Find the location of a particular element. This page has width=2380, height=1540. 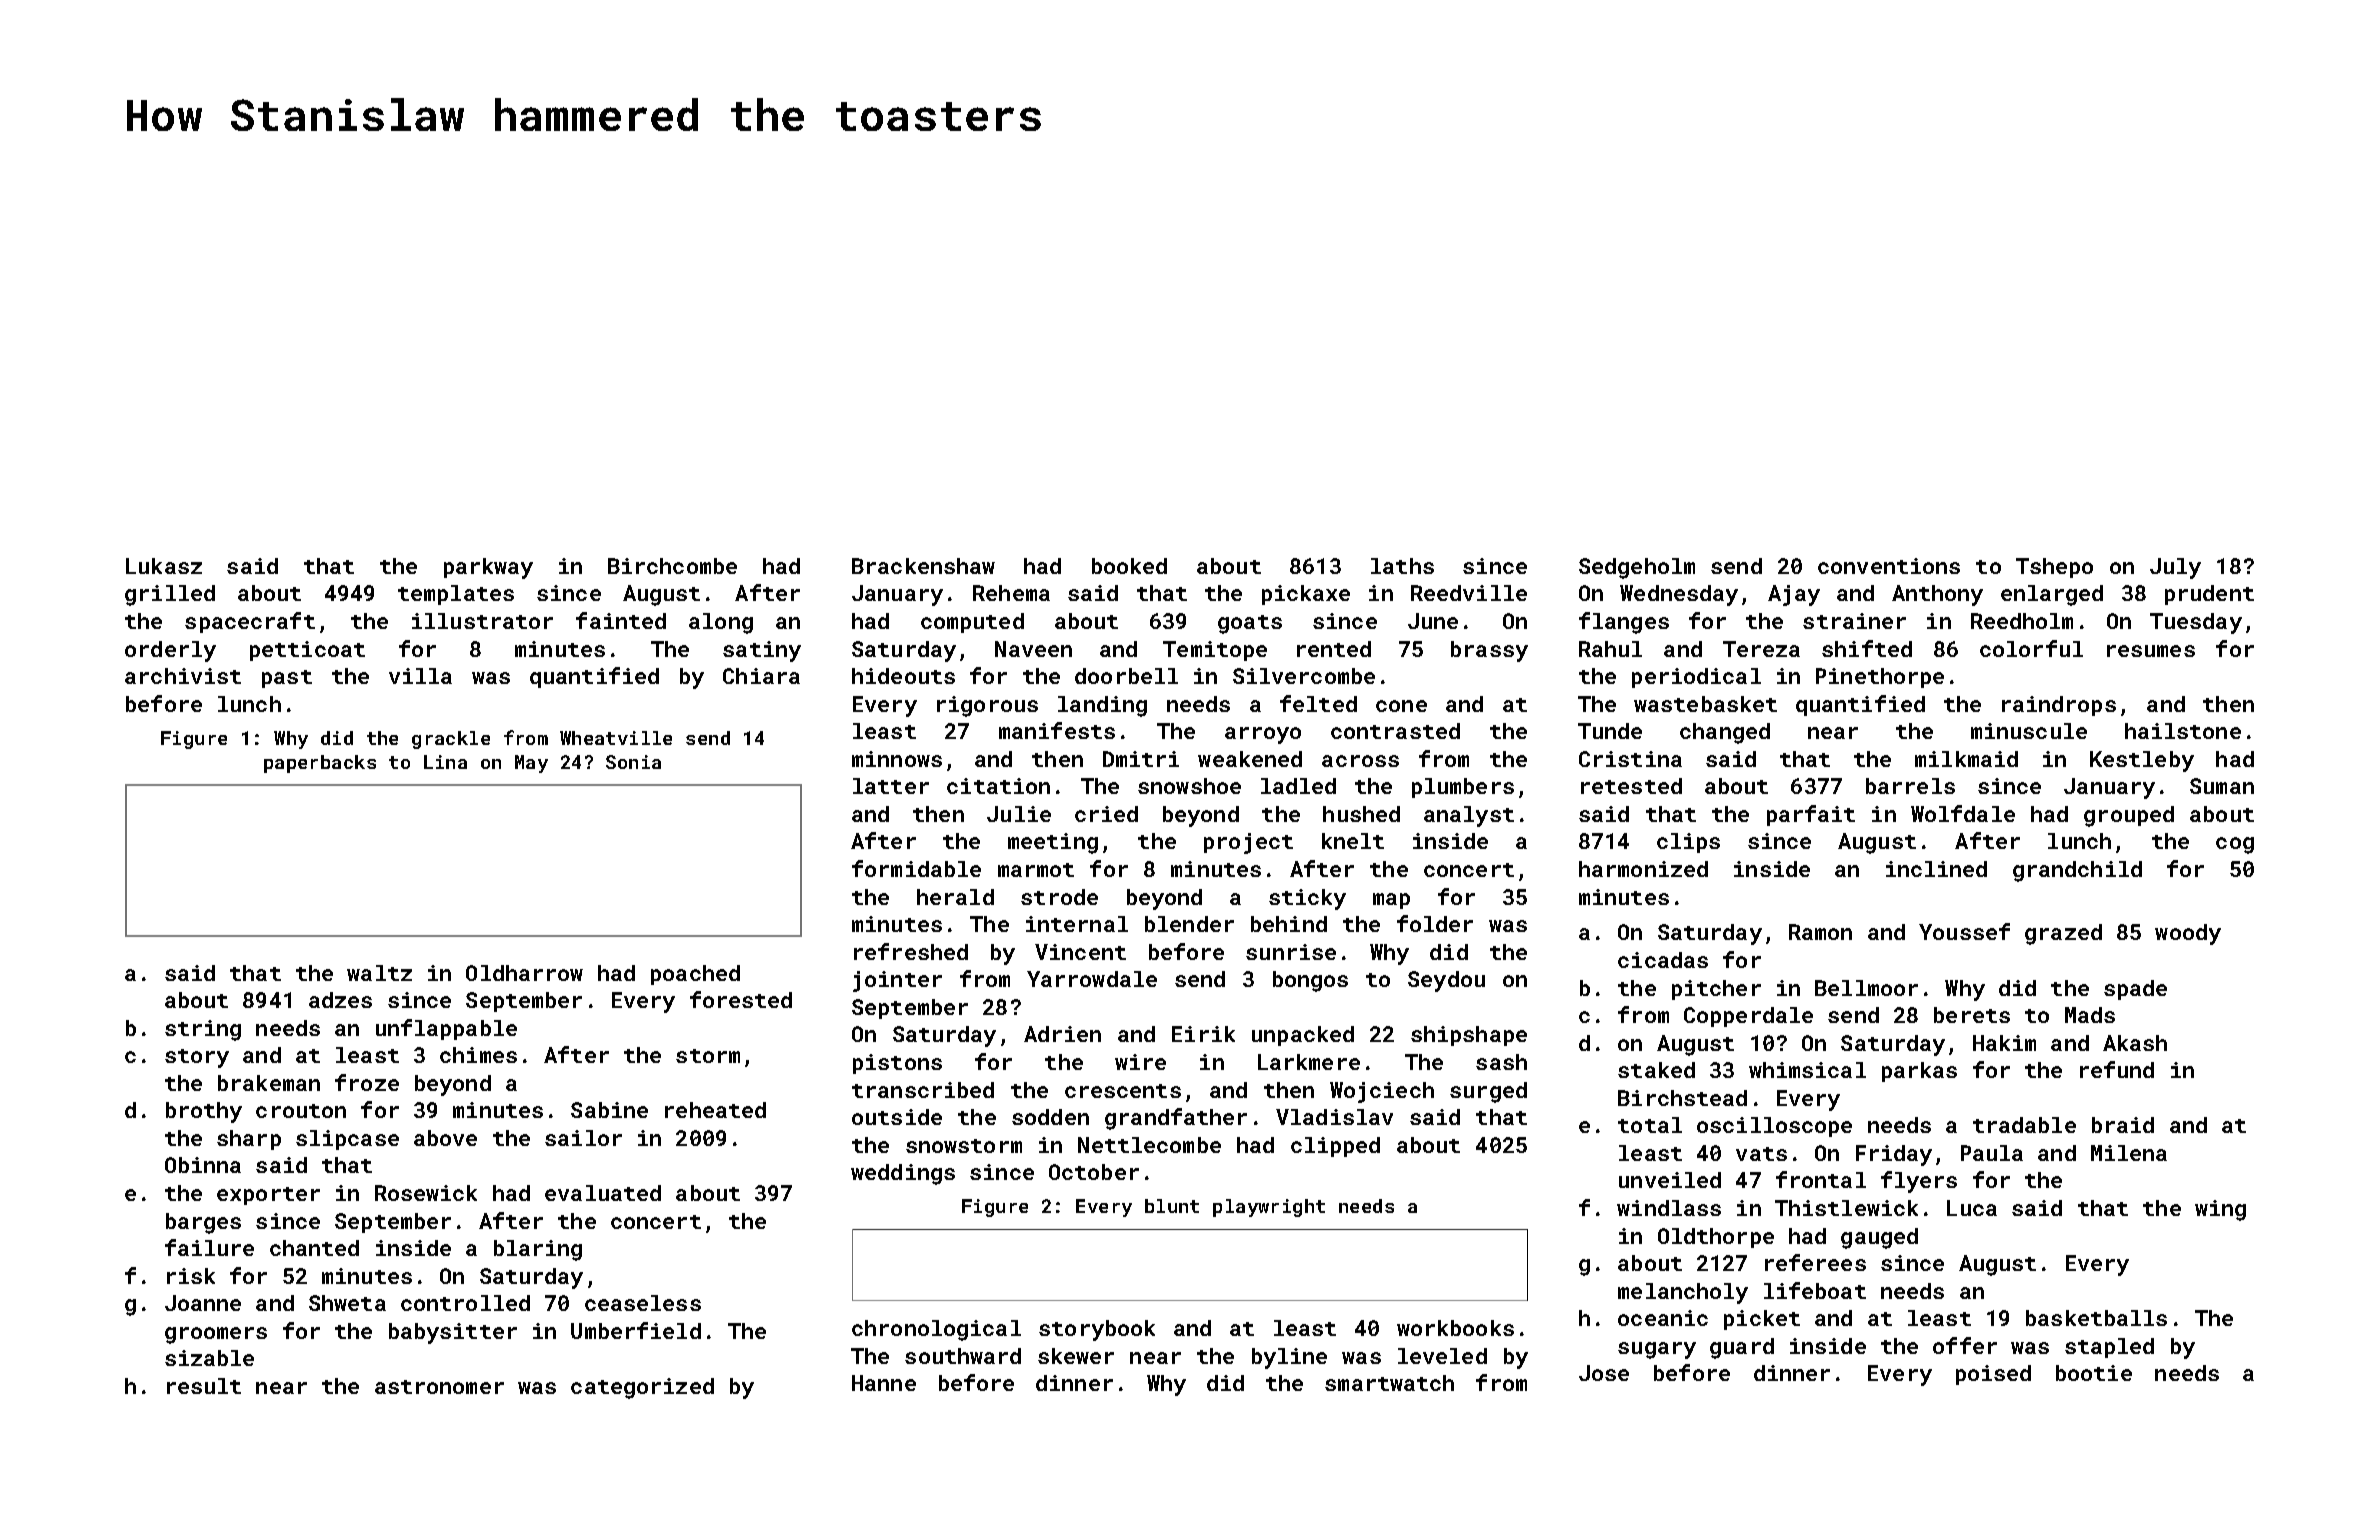

chimes is located at coordinates (478, 1055).
